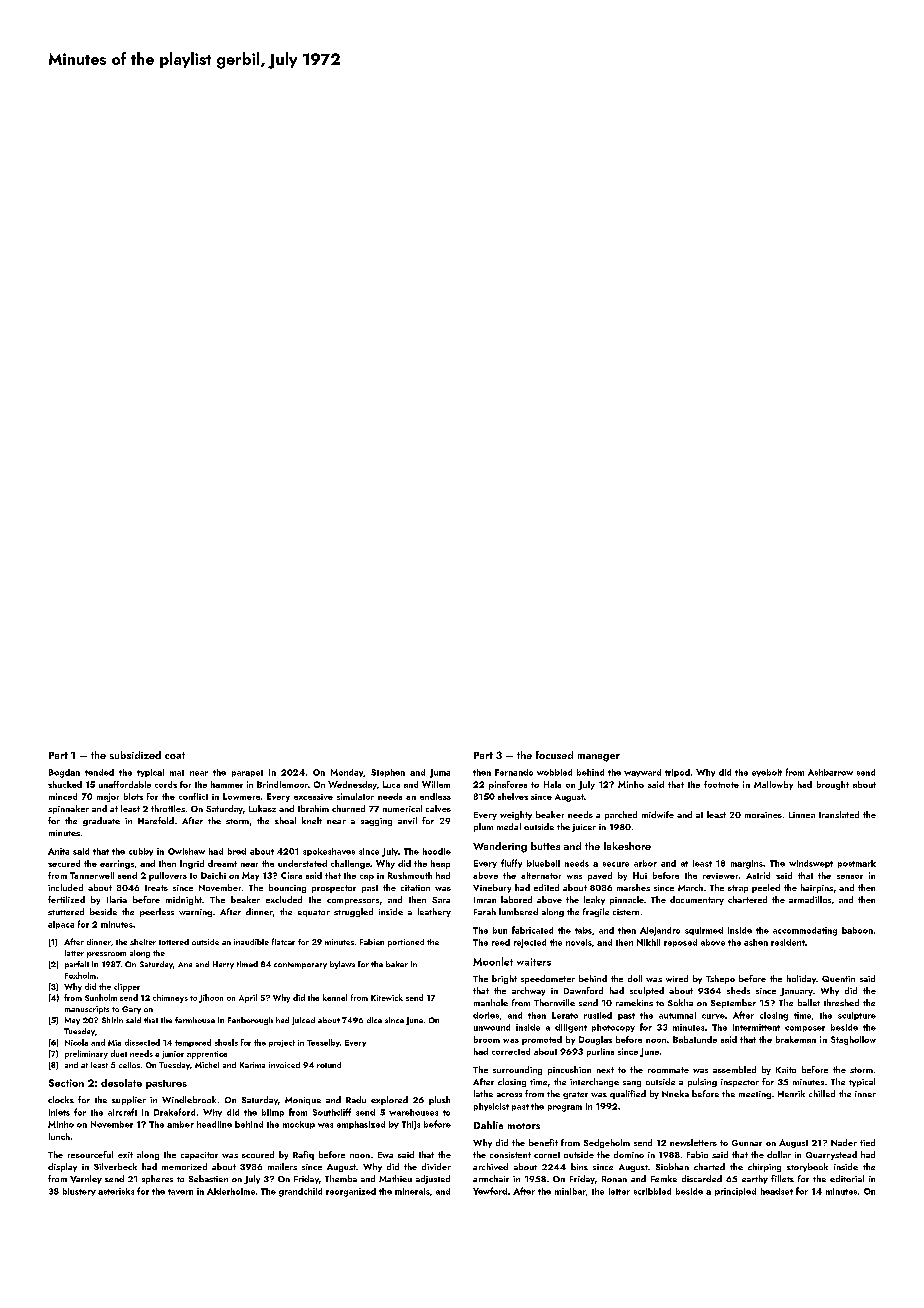 Image resolution: width=924 pixels, height=1308 pixels. Describe the element at coordinates (850, 877) in the document. I see `sensor` at that location.
